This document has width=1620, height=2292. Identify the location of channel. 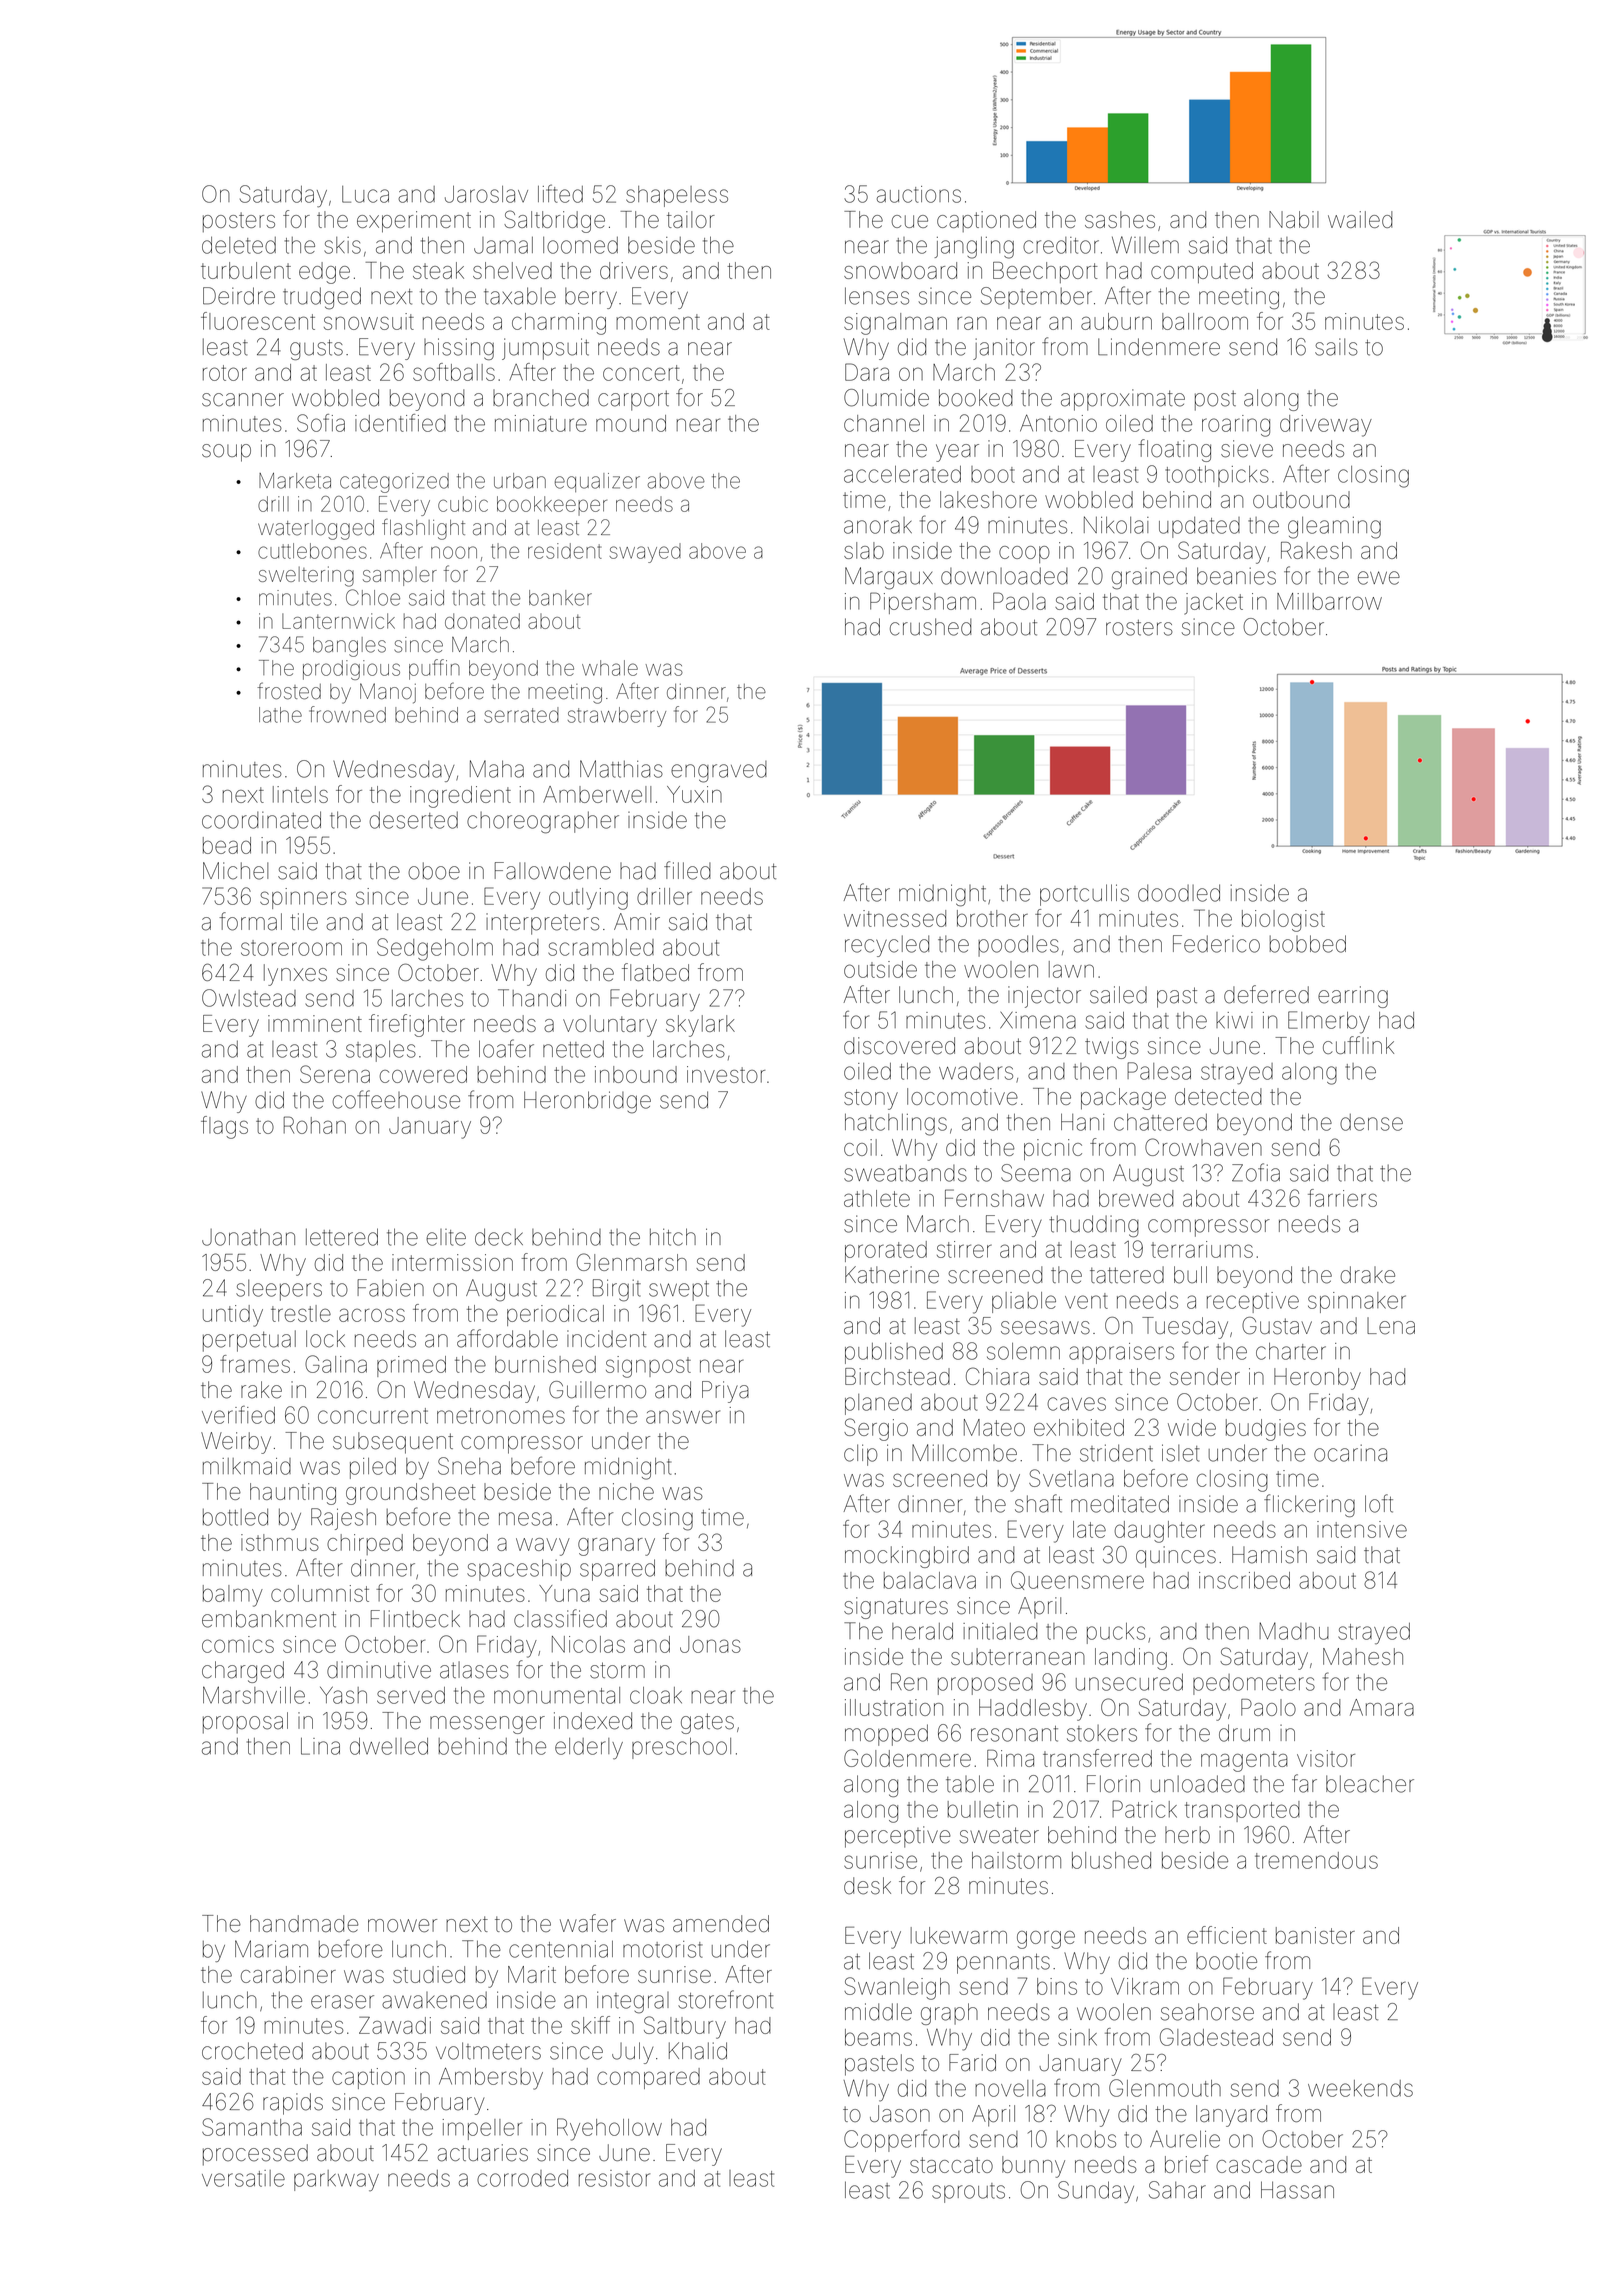
(884, 423).
